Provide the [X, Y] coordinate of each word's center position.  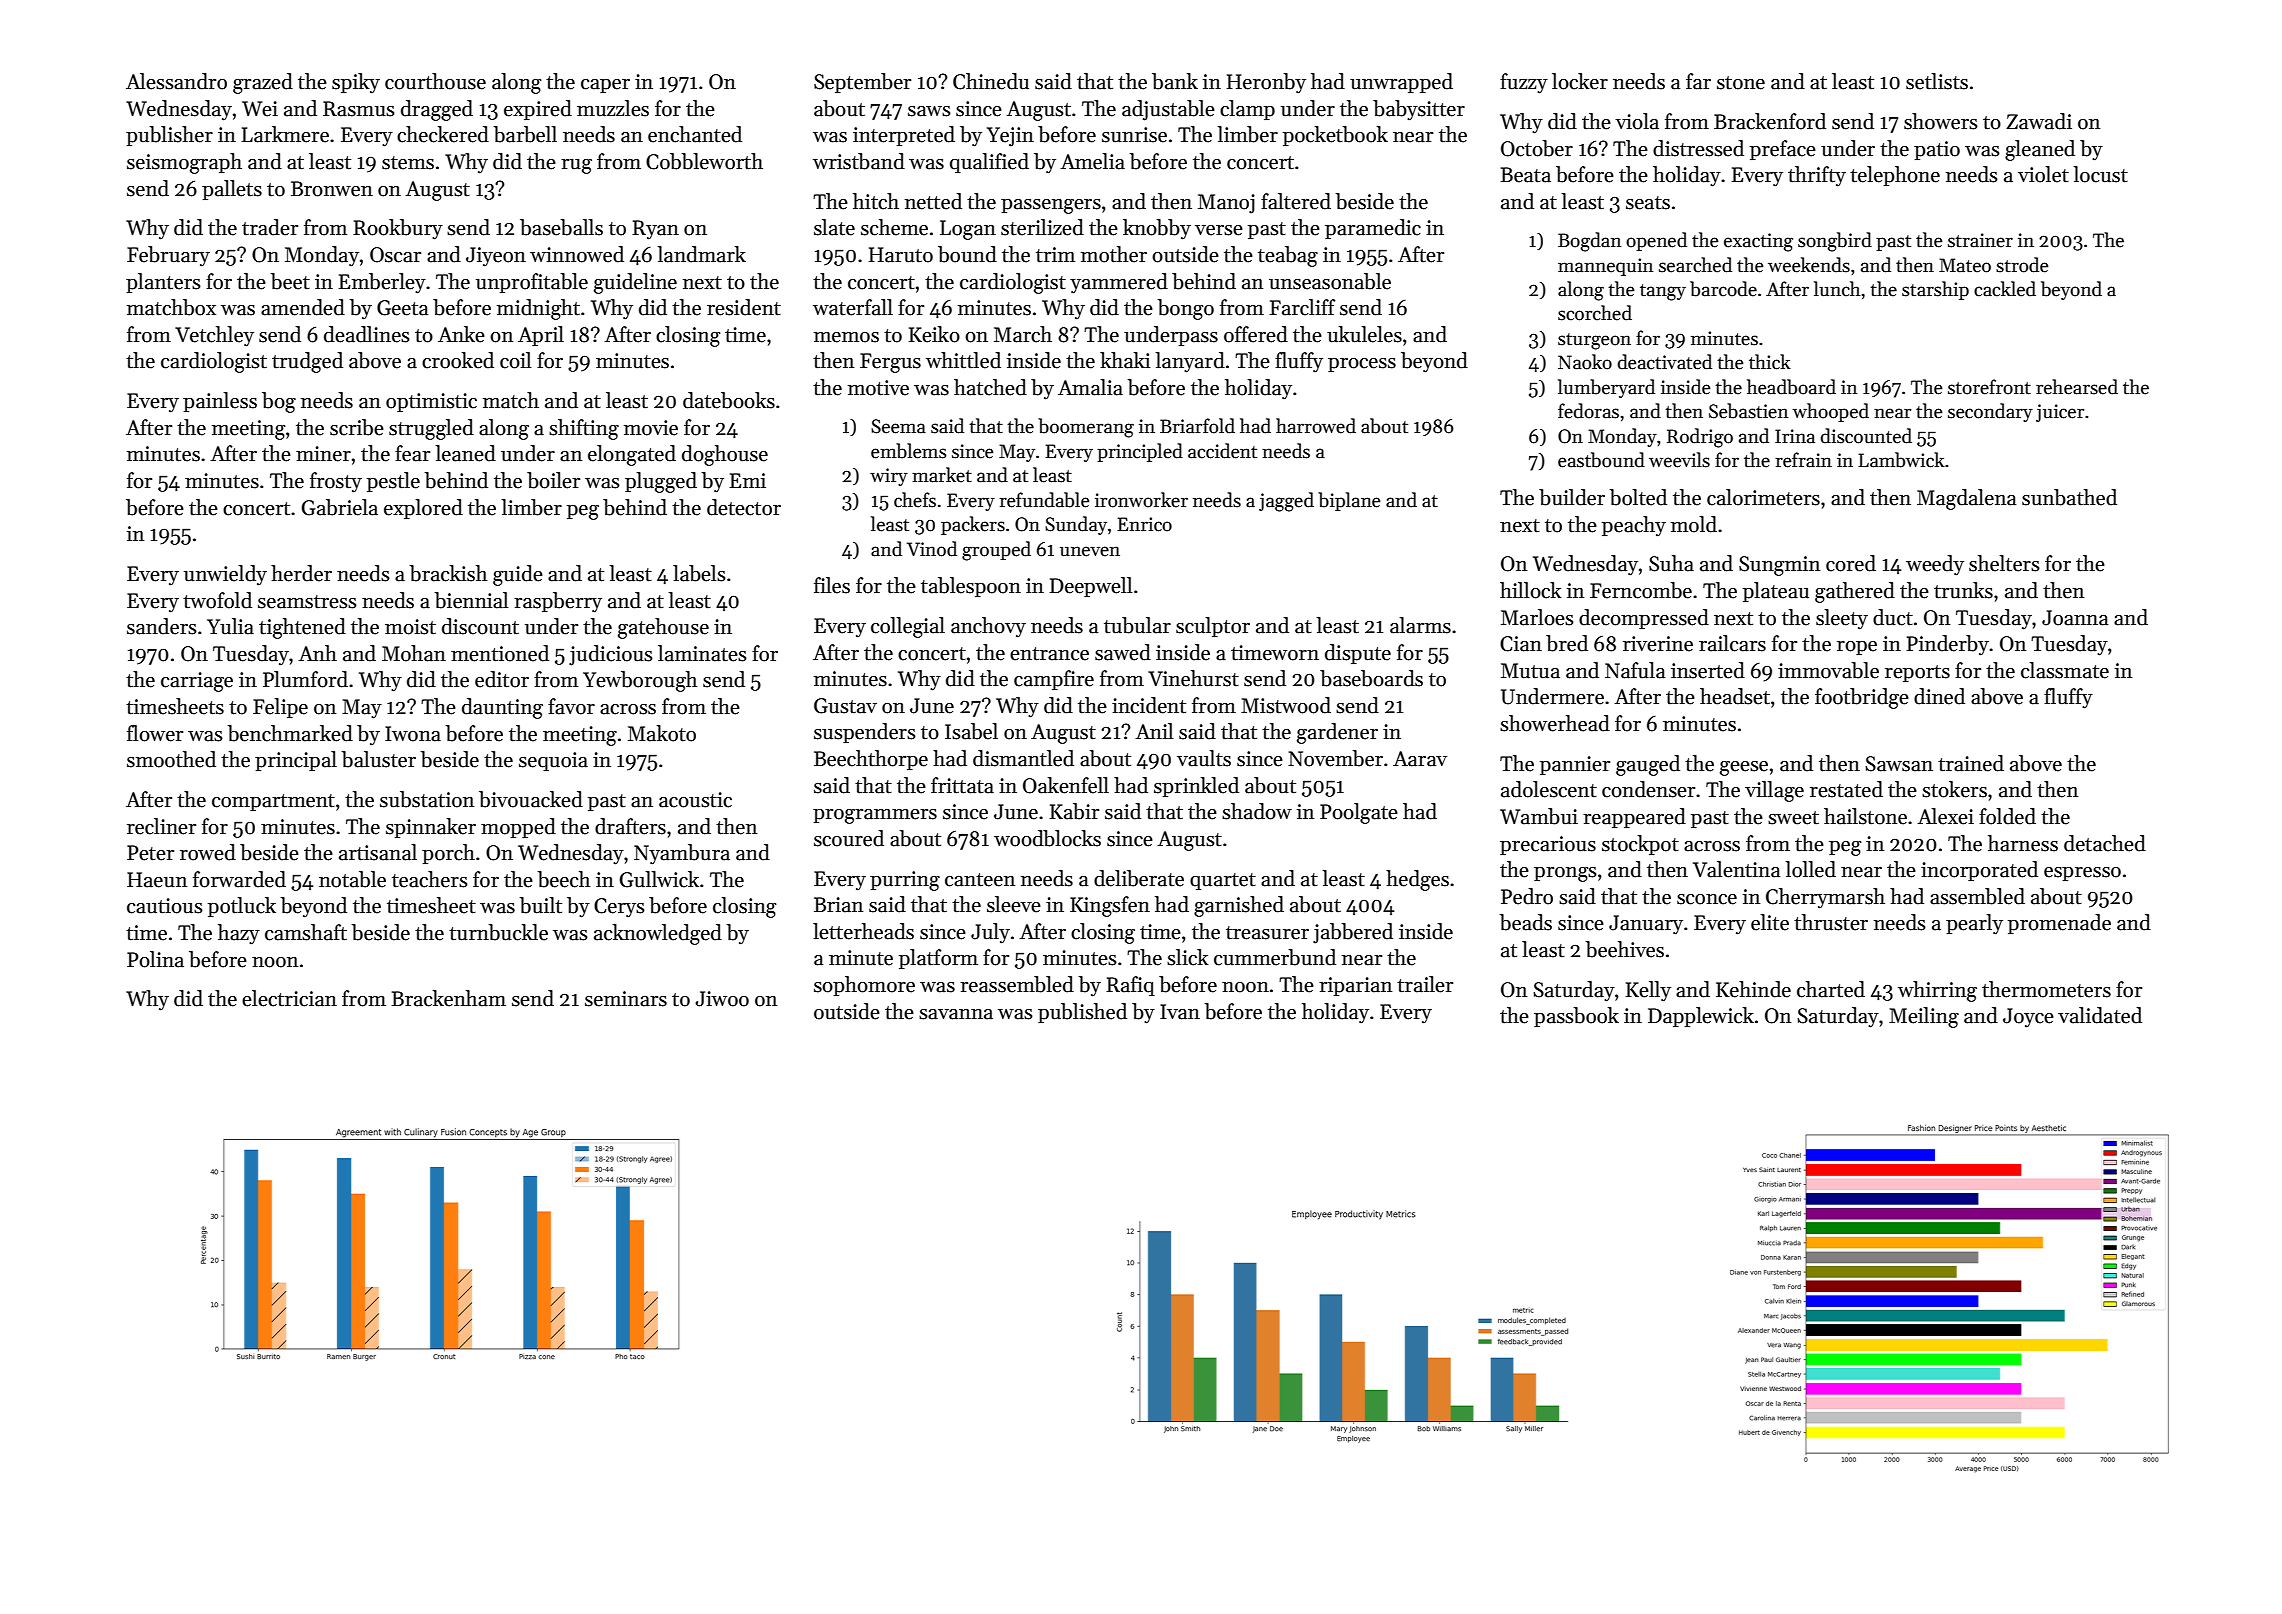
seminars [626, 999]
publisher [169, 136]
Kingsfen [1110, 906]
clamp [1247, 110]
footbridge [1862, 698]
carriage [197, 682]
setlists [1937, 81]
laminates [702, 653]
